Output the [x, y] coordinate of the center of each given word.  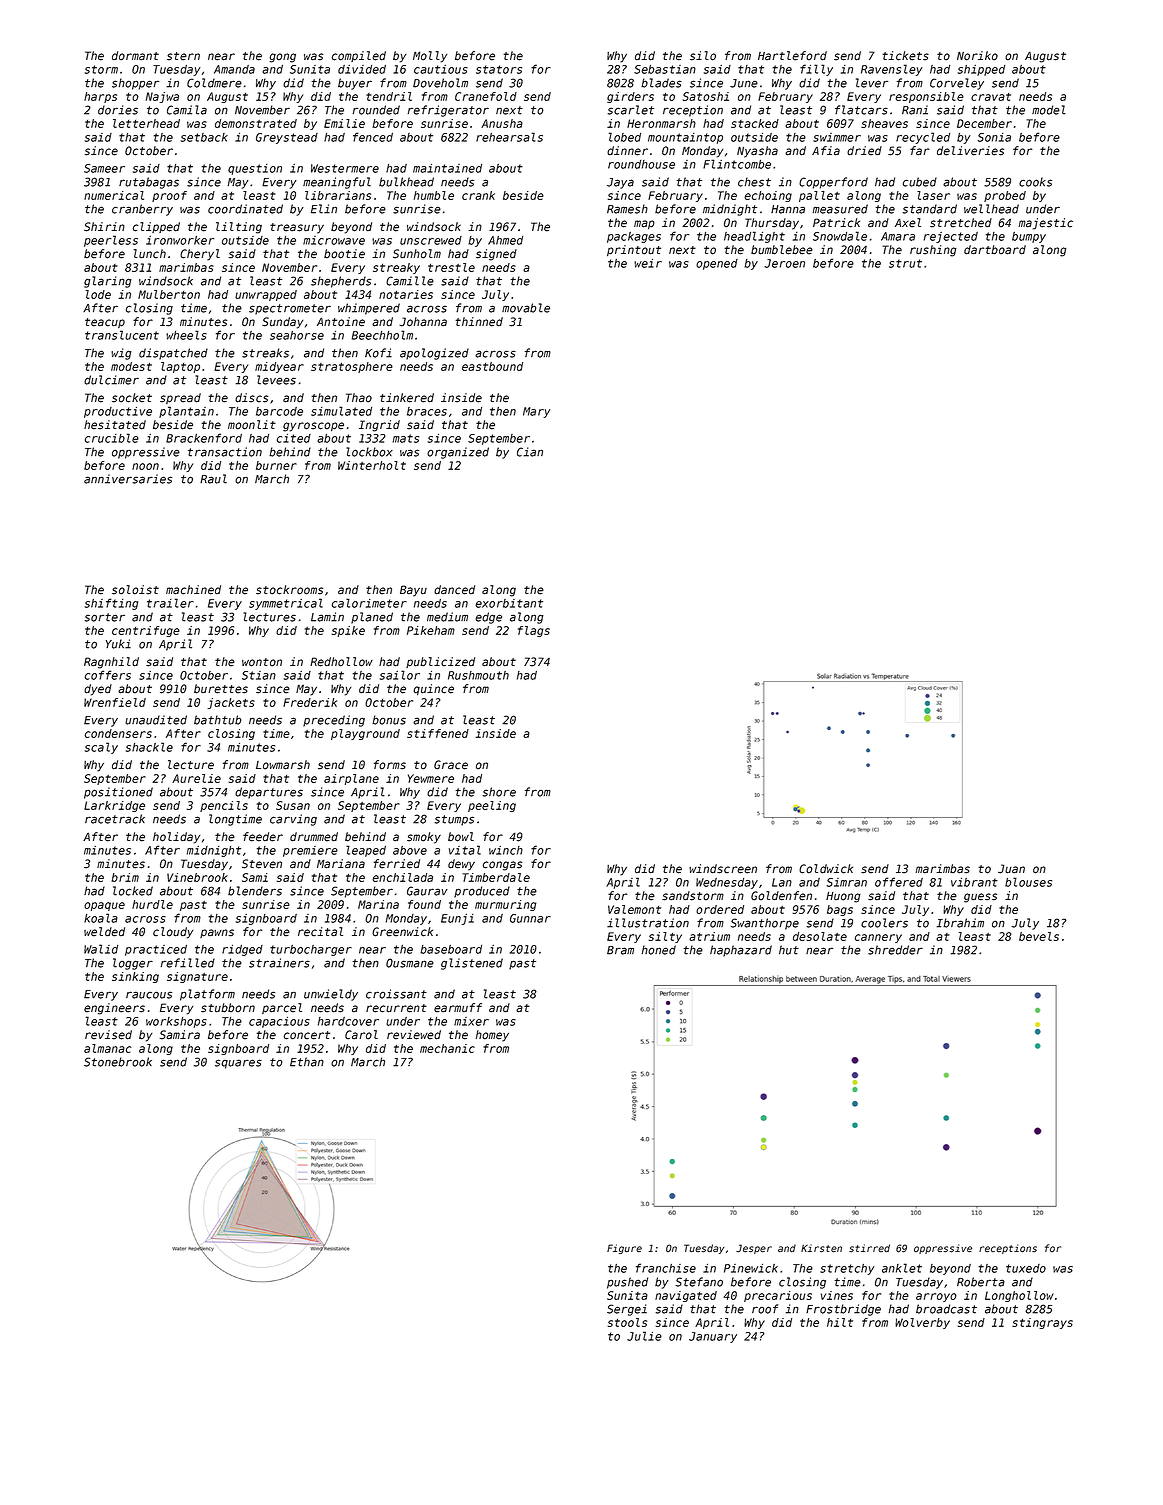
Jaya [620, 183]
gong [282, 58]
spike [348, 631]
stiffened [438, 733]
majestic [1045, 224]
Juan [1011, 869]
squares [238, 1064]
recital [320, 932]
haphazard [741, 951]
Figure [624, 1249]
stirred [869, 1248]
